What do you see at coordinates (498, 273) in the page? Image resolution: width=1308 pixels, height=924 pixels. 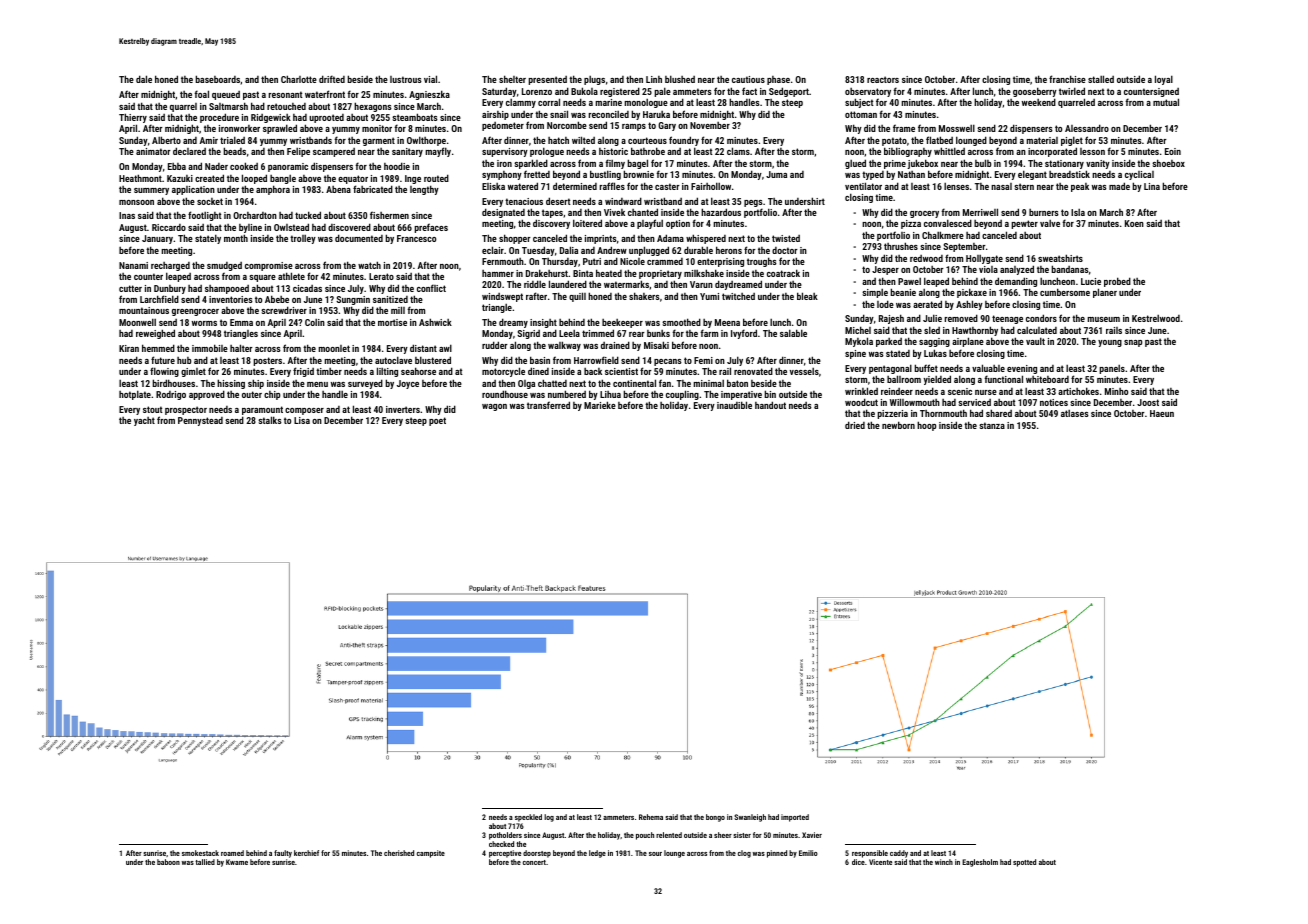 I see `hammer` at bounding box center [498, 273].
